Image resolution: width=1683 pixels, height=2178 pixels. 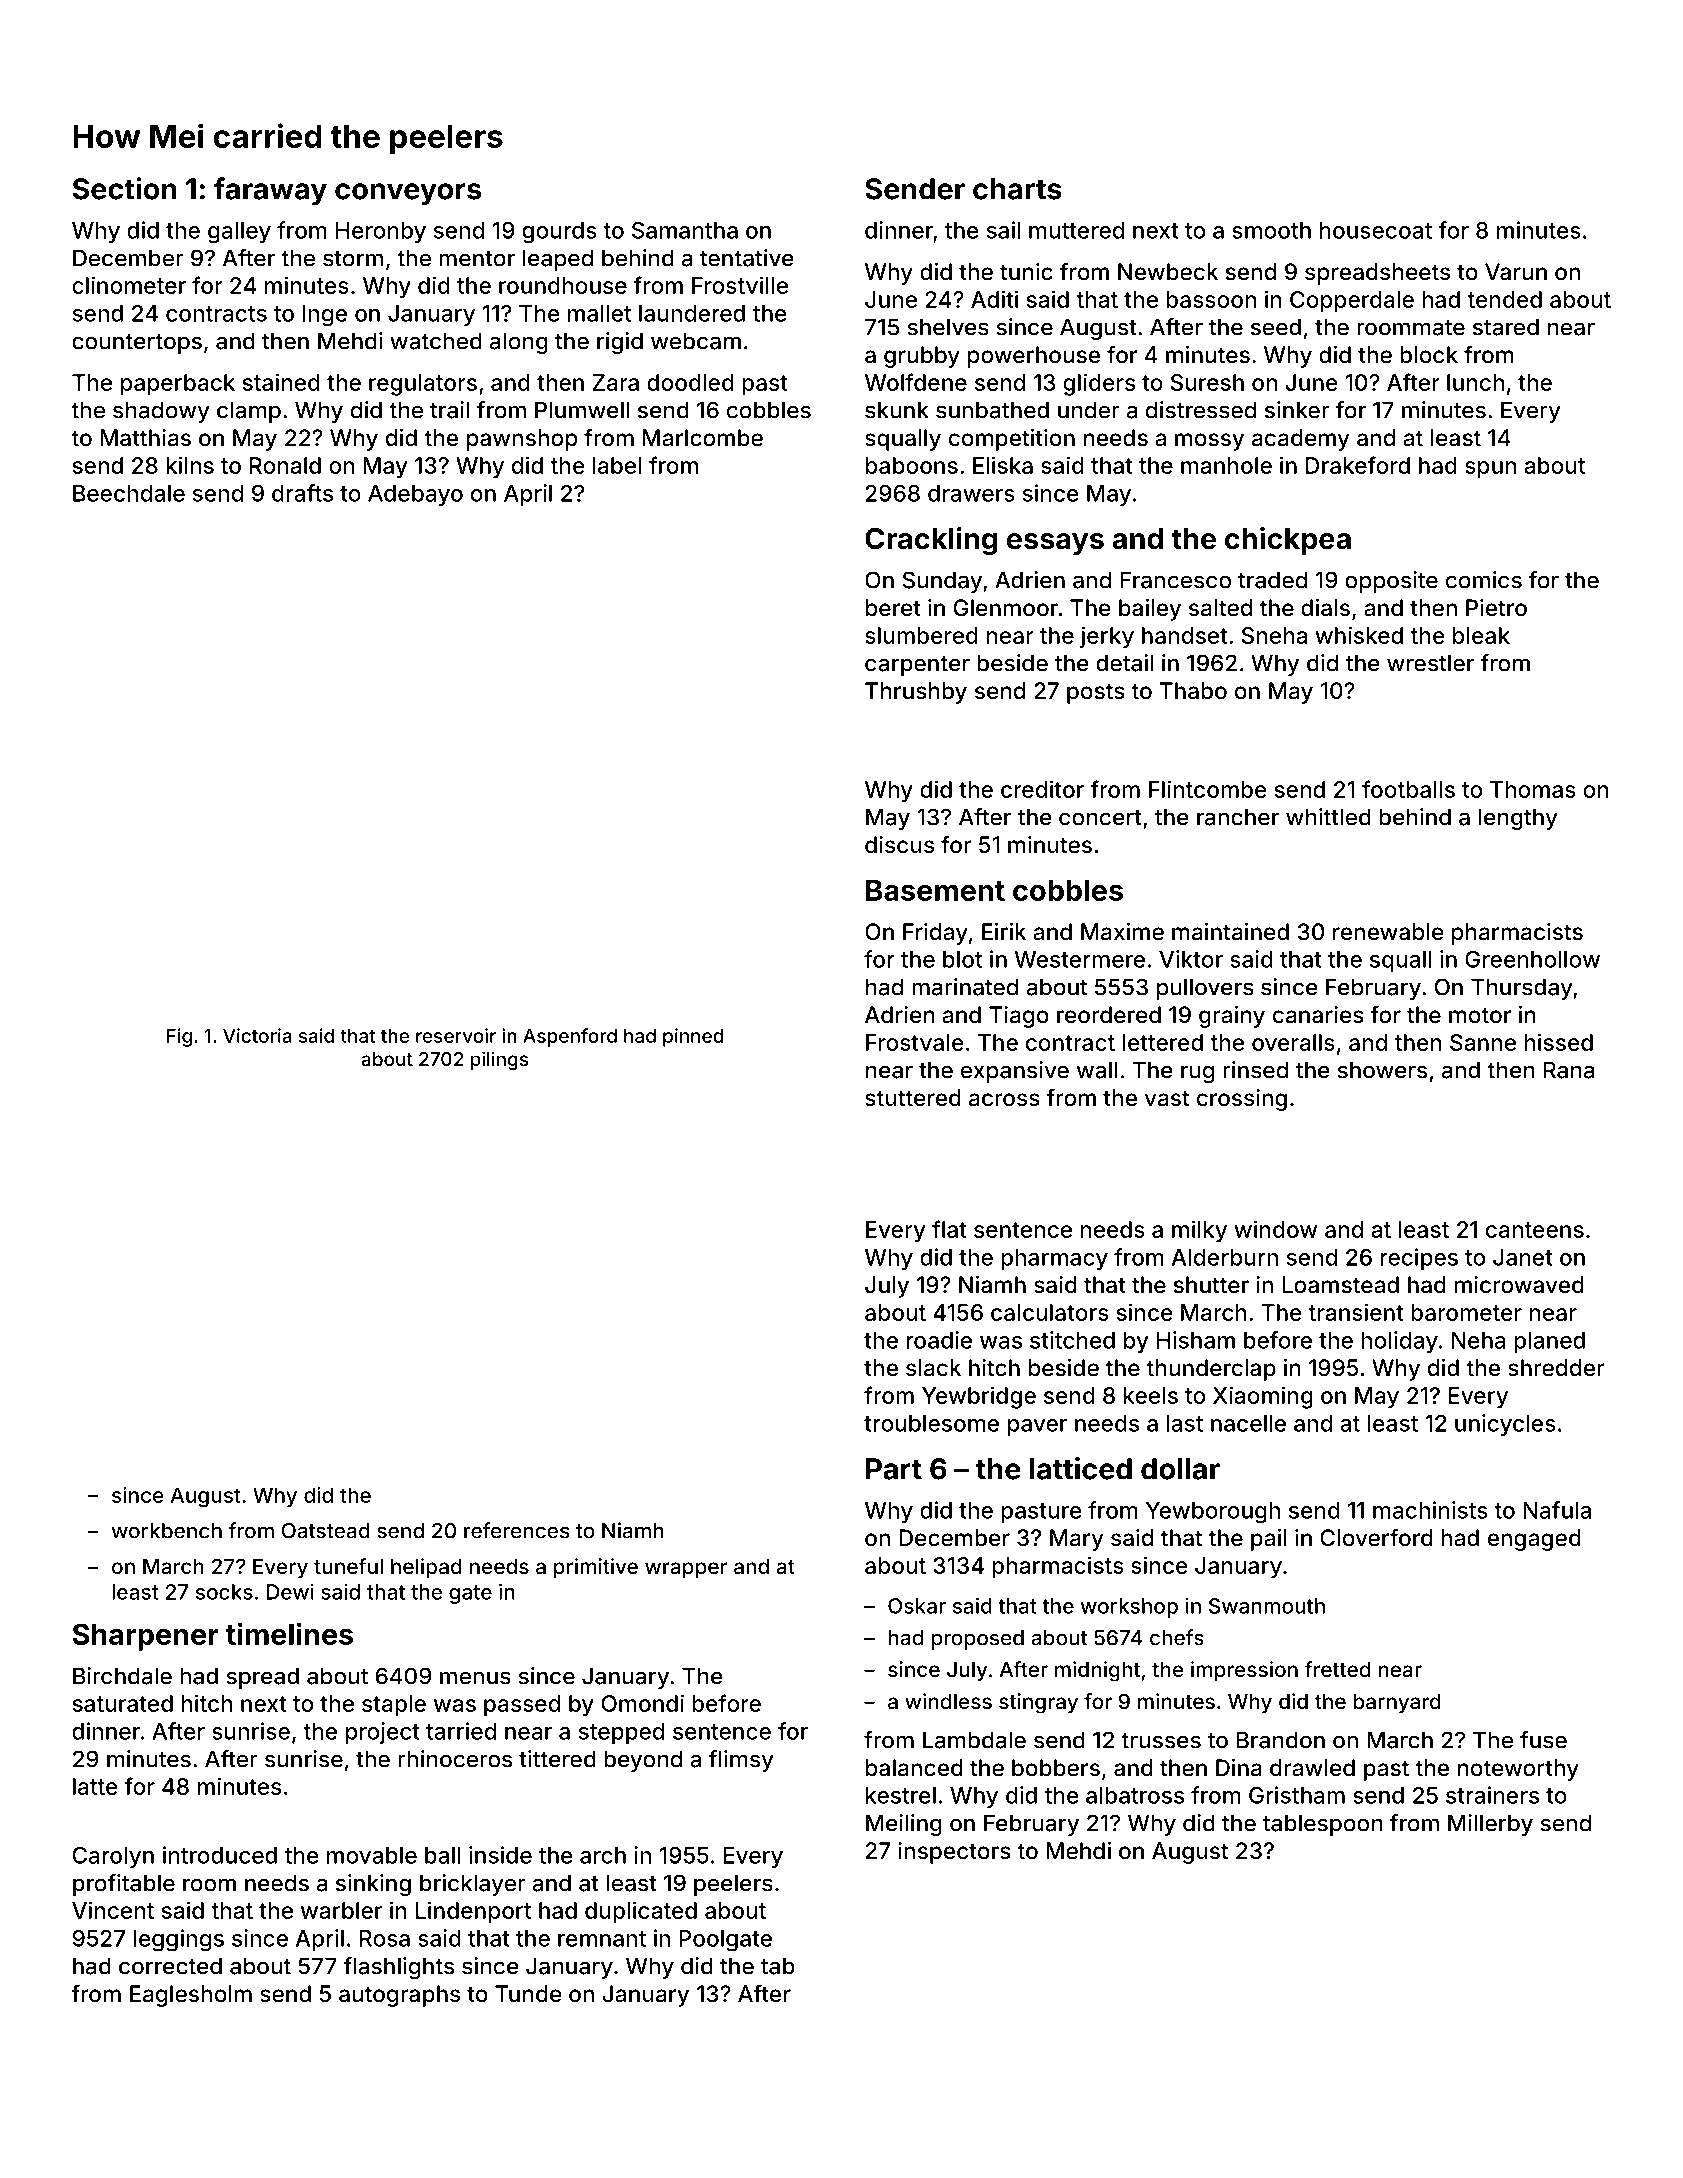 What do you see at coordinates (1397, 1704) in the page?
I see `barnyard` at bounding box center [1397, 1704].
